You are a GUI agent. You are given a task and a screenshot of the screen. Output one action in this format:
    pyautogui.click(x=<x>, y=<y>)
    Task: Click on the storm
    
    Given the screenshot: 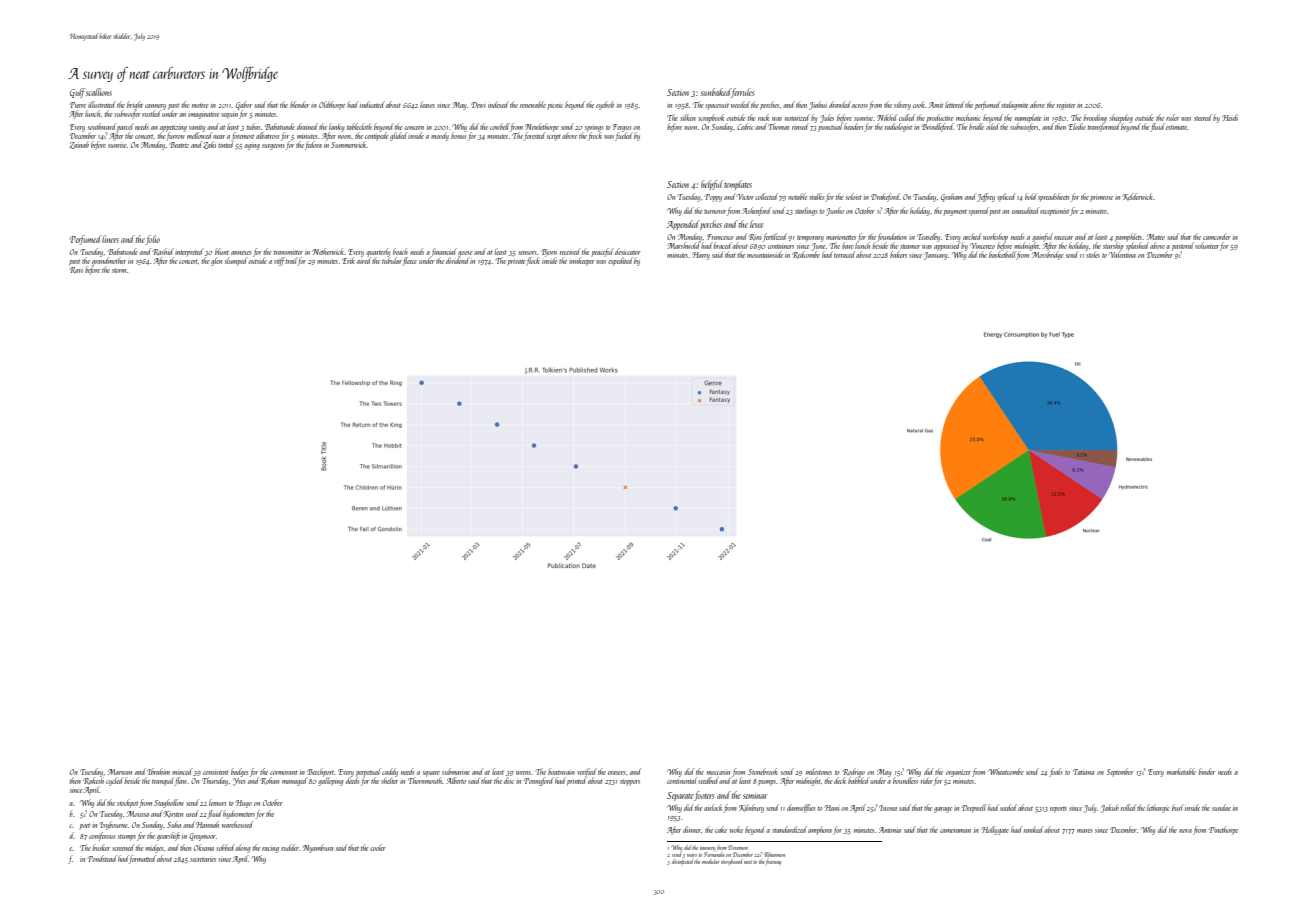 What is the action you would take?
    pyautogui.click(x=119, y=270)
